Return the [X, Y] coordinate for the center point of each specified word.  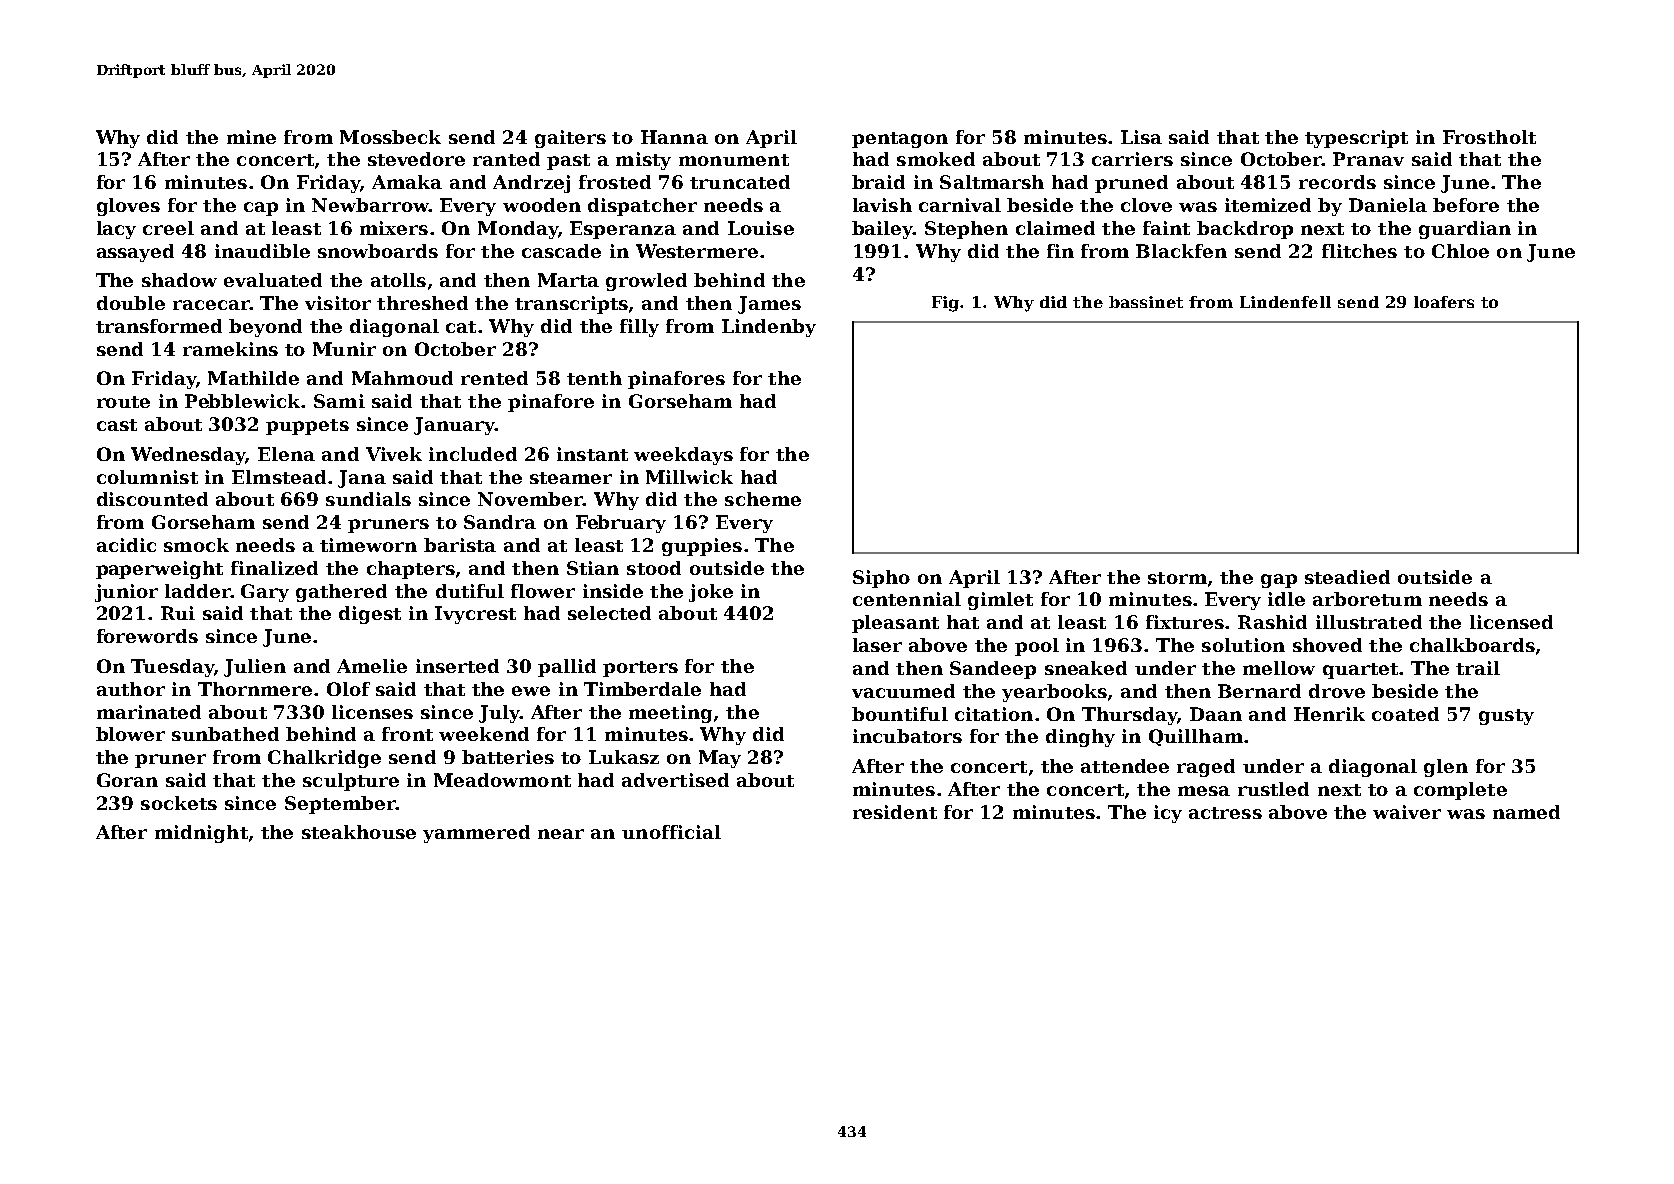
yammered [476, 834]
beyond [265, 328]
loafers [1444, 302]
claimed [1055, 228]
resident [895, 812]
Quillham [1196, 737]
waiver [1407, 812]
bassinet [1146, 302]
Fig [946, 304]
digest [370, 615]
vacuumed [903, 691]
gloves [128, 207]
